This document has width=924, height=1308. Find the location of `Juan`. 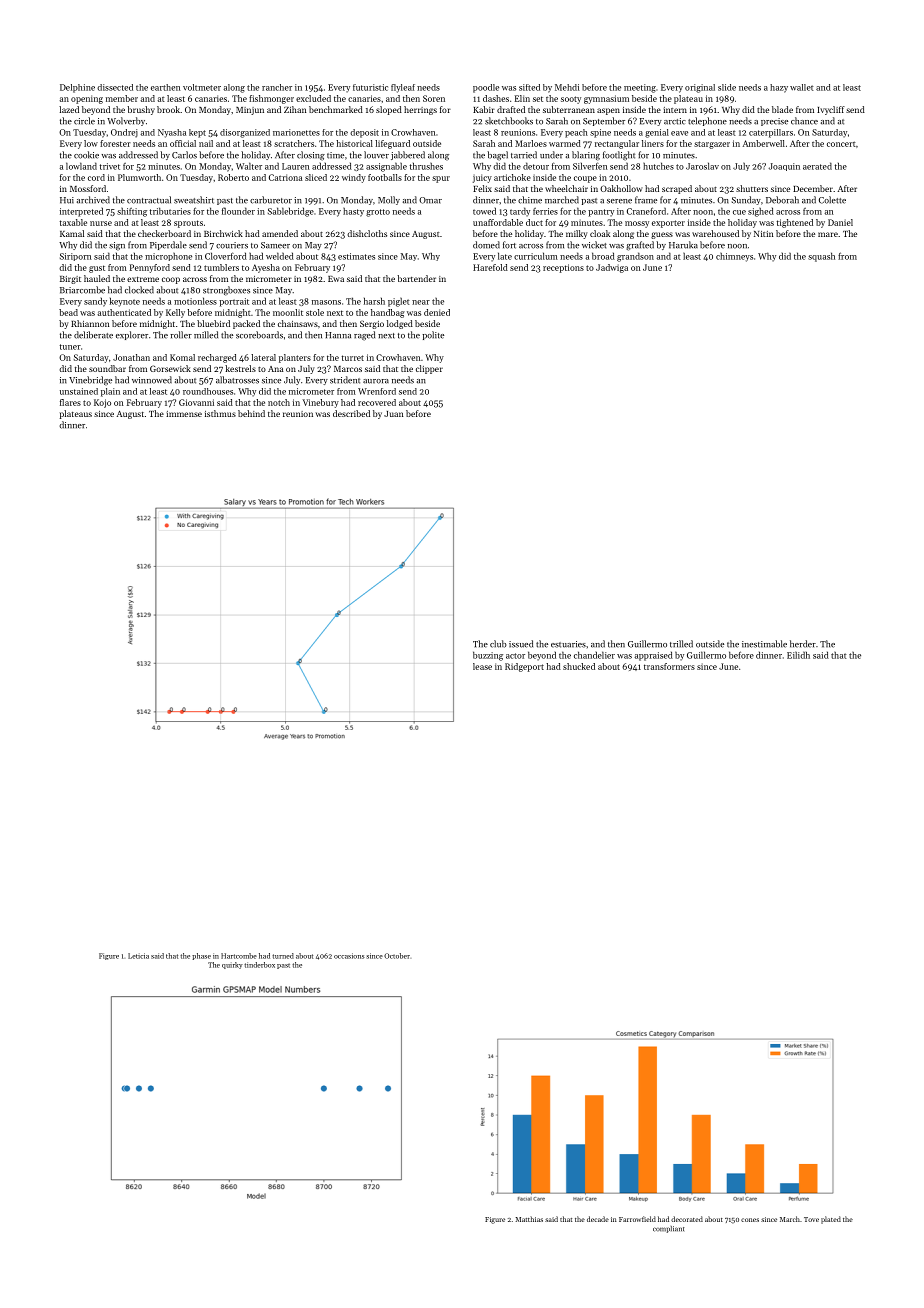

Juan is located at coordinates (393, 414).
